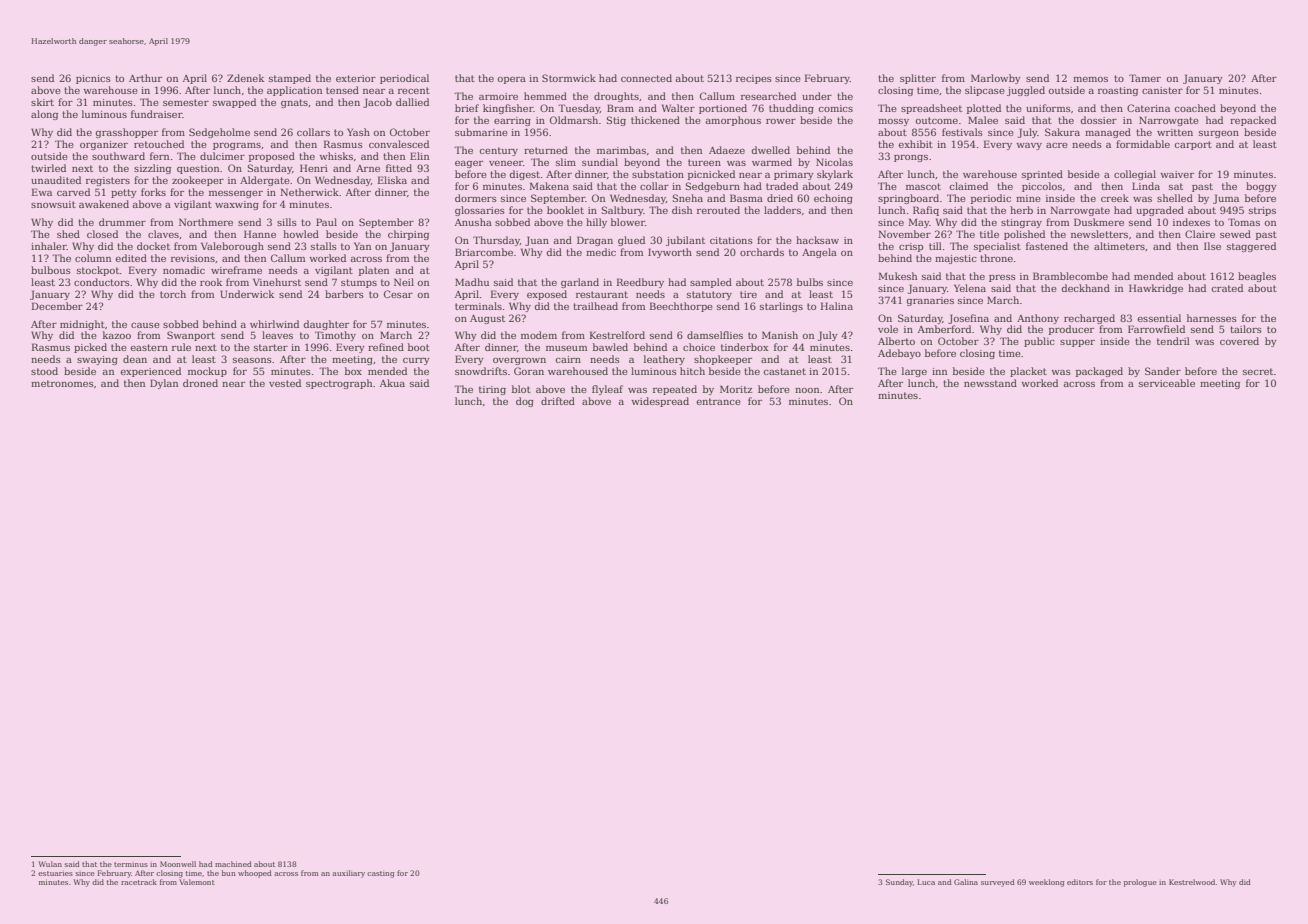 The width and height of the document is (1308, 924). I want to click on terminus, so click(131, 864).
